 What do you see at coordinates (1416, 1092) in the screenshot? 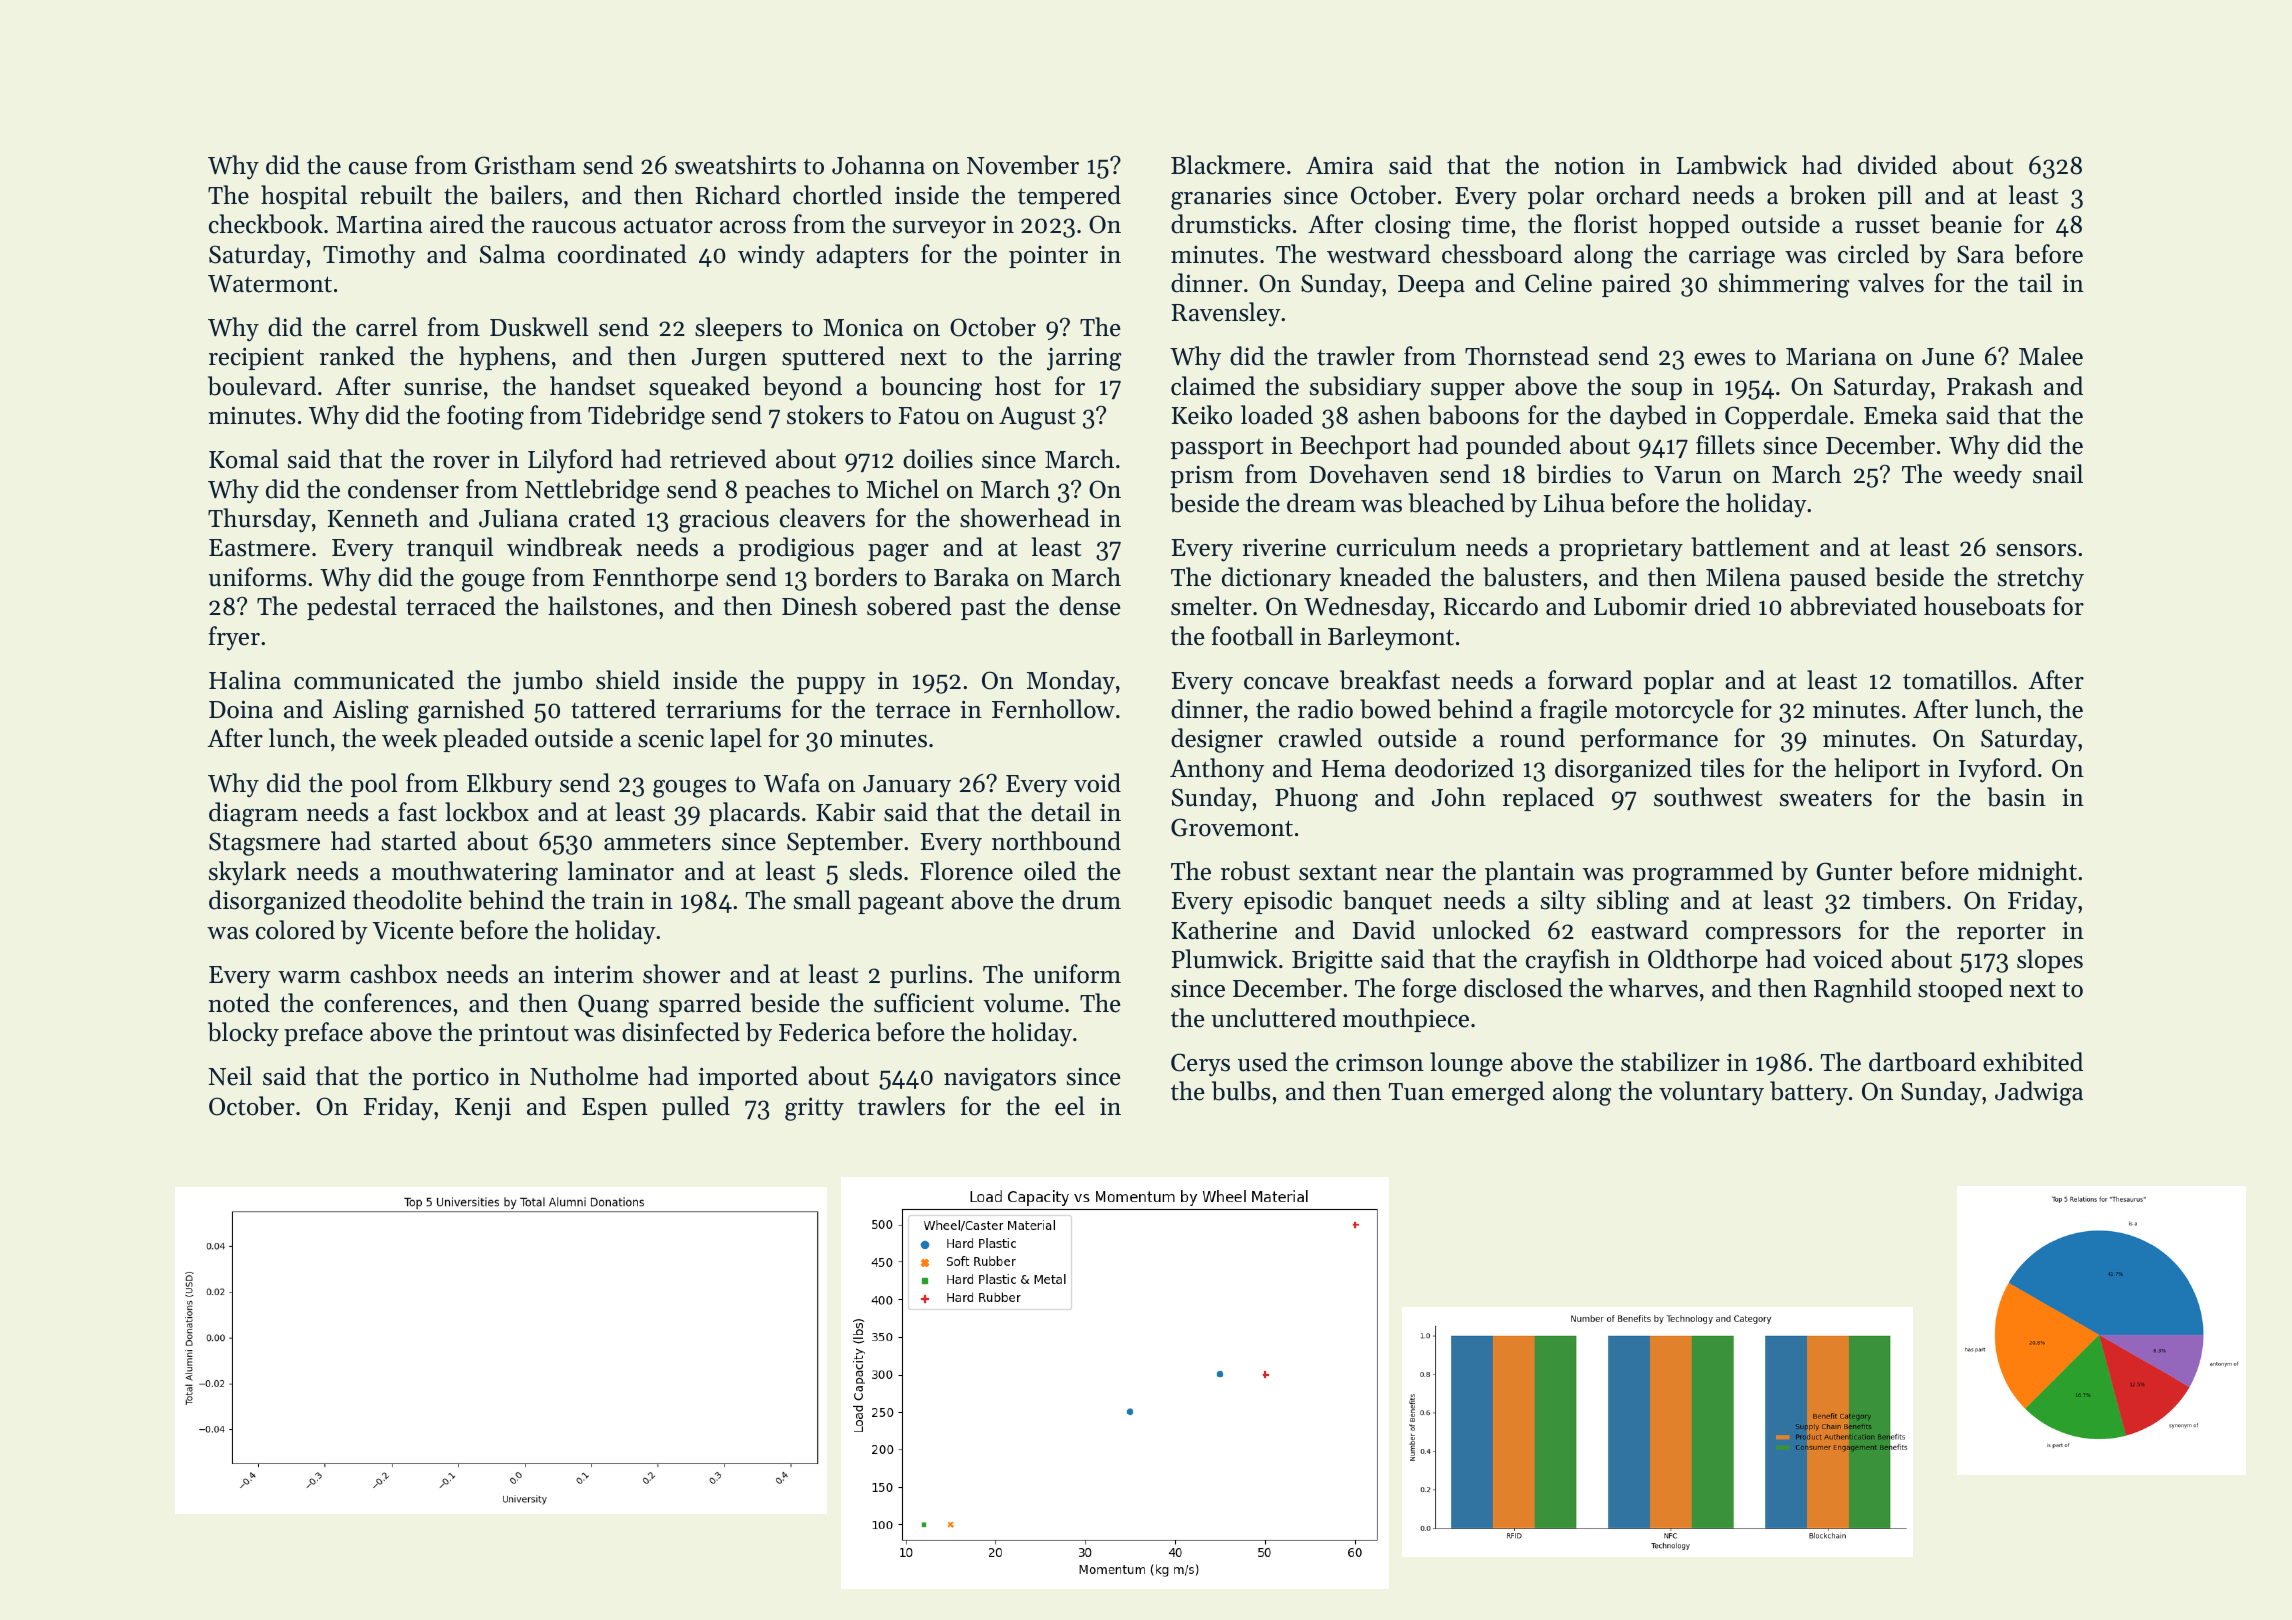
I see `Tuan` at bounding box center [1416, 1092].
